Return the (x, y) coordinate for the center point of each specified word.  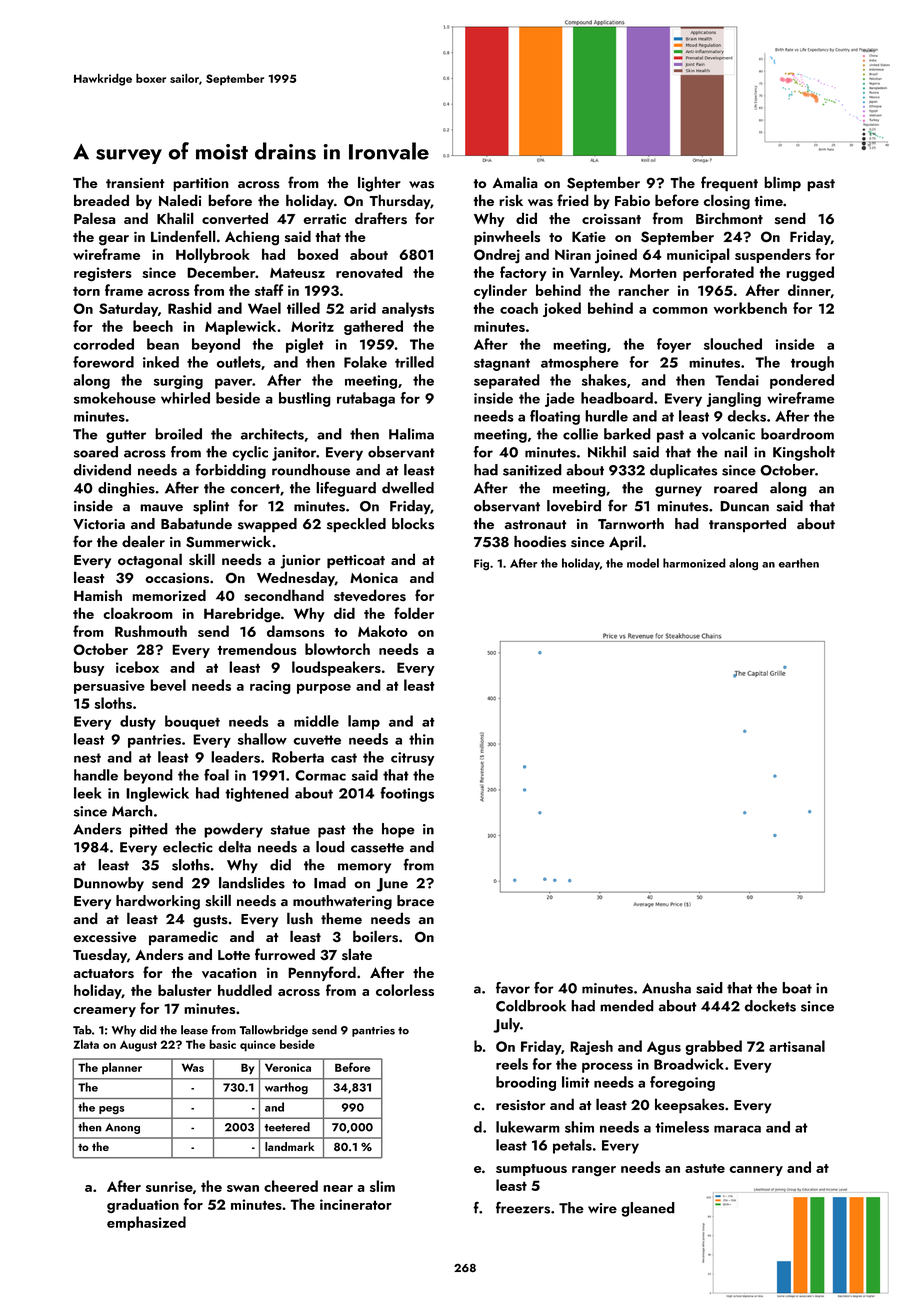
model (643, 563)
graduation (143, 1205)
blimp (782, 184)
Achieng (252, 237)
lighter (379, 184)
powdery (233, 830)
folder (414, 613)
